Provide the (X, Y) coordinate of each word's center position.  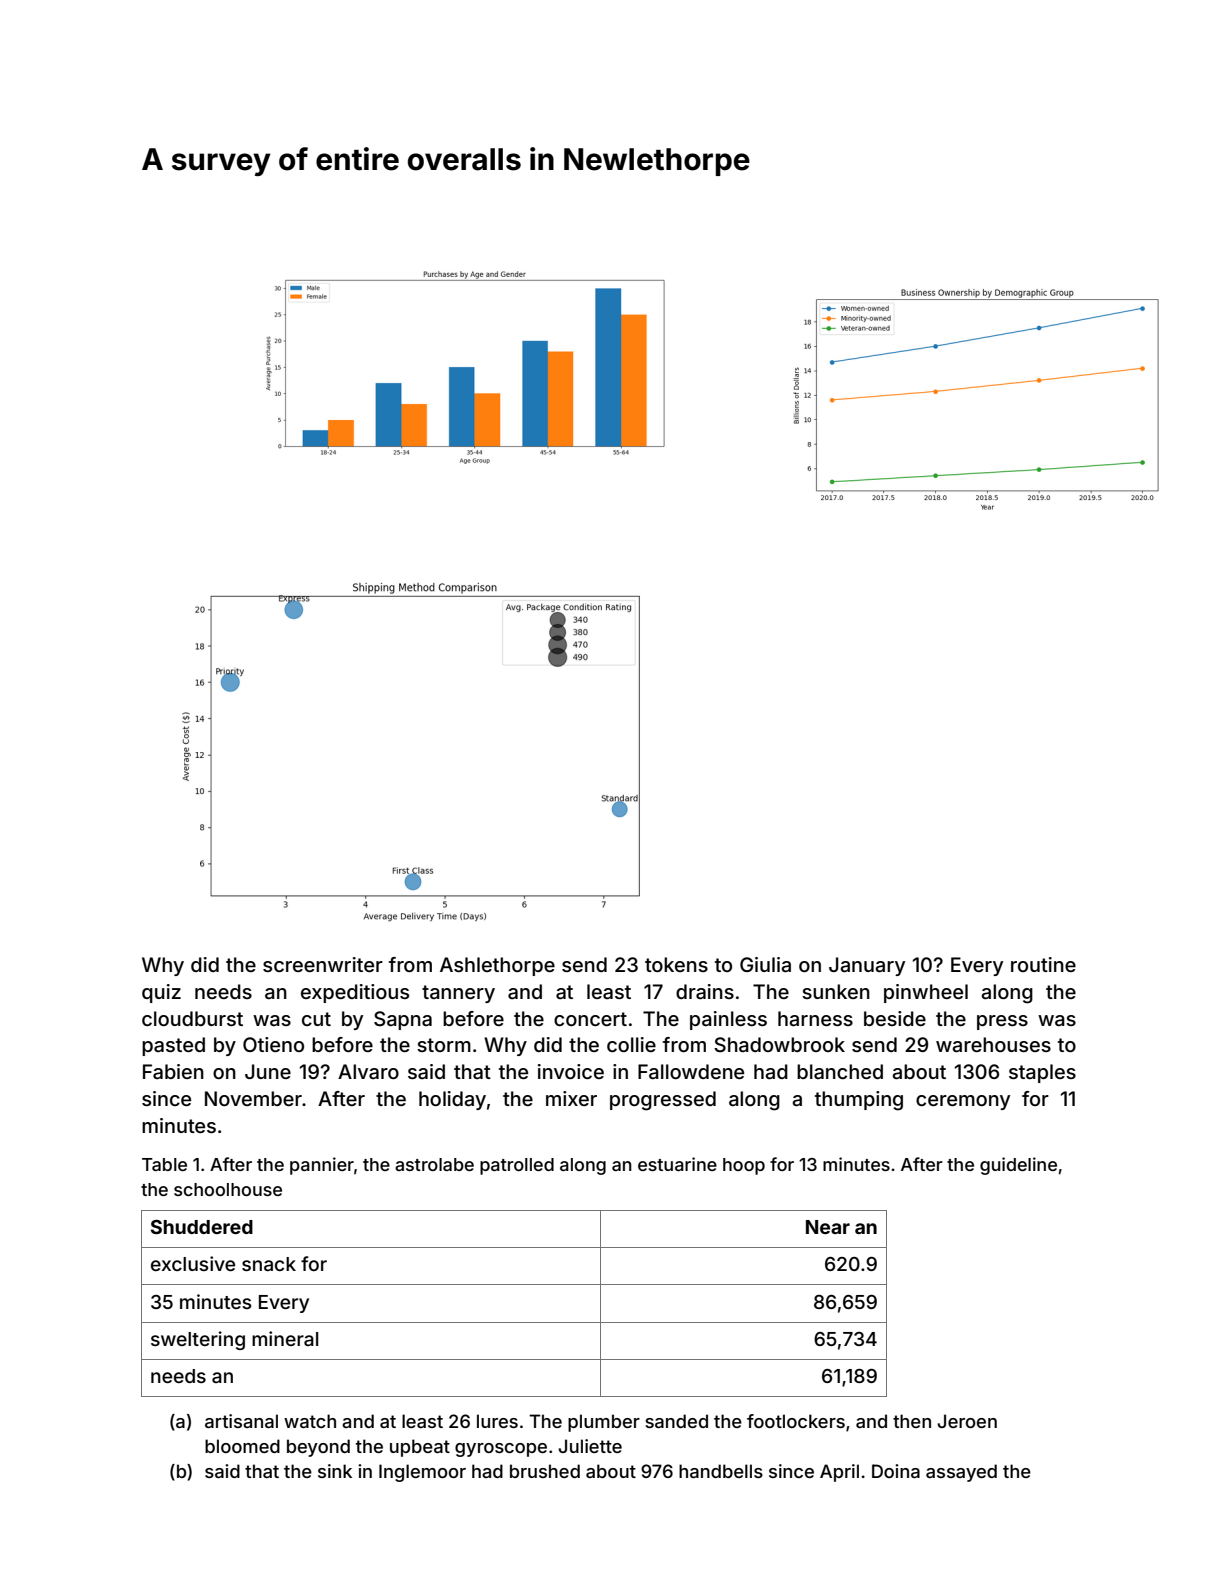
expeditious (355, 993)
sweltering (198, 1340)
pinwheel (926, 993)
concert (590, 1019)
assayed (961, 1473)
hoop (744, 1166)
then (912, 1421)
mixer (571, 1098)
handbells (721, 1471)
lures (497, 1421)
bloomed (242, 1446)
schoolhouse (228, 1189)
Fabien (173, 1071)
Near (828, 1227)
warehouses (993, 1044)
